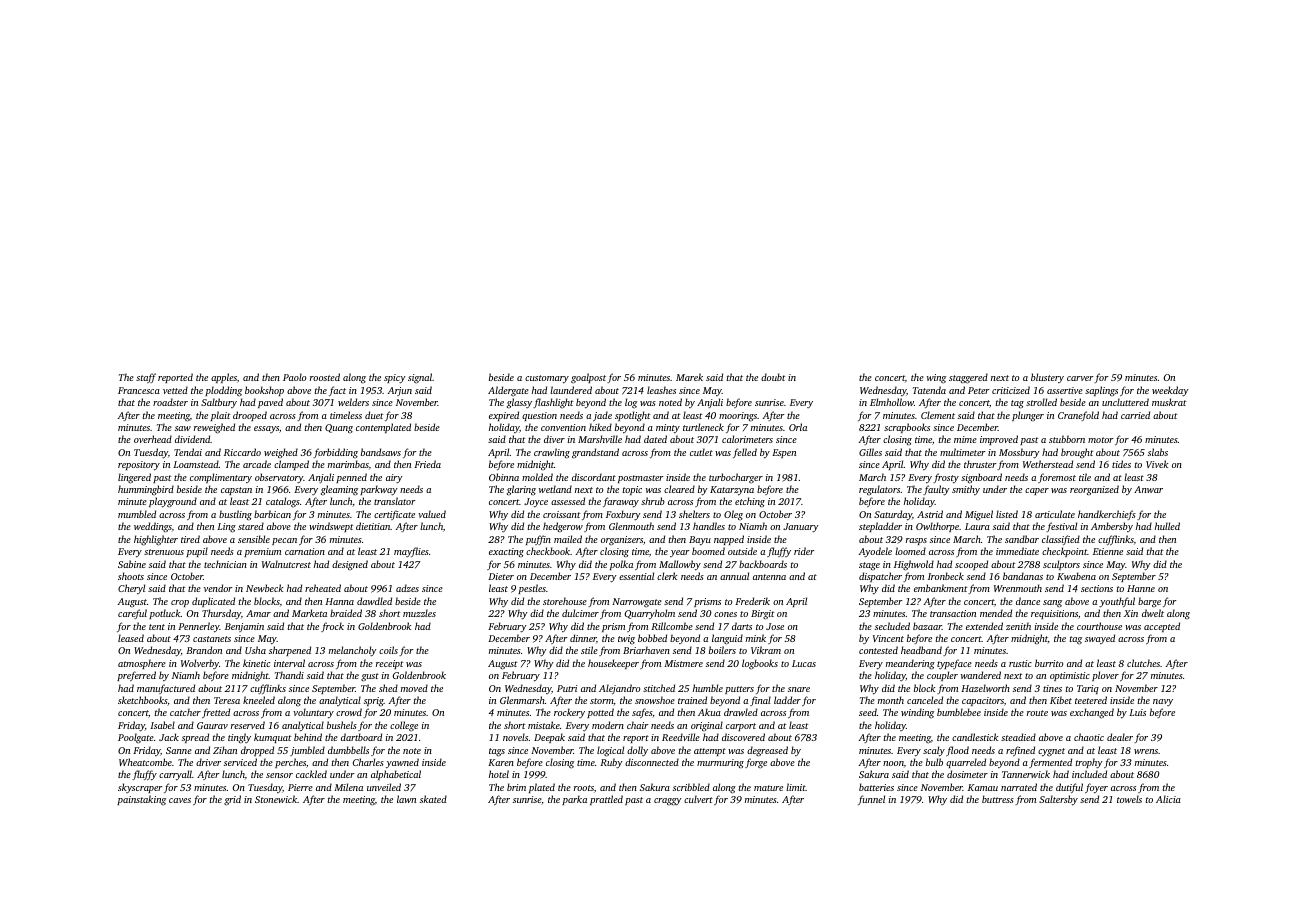 The image size is (1308, 924). Describe the element at coordinates (258, 613) in the document. I see `Amar` at that location.
